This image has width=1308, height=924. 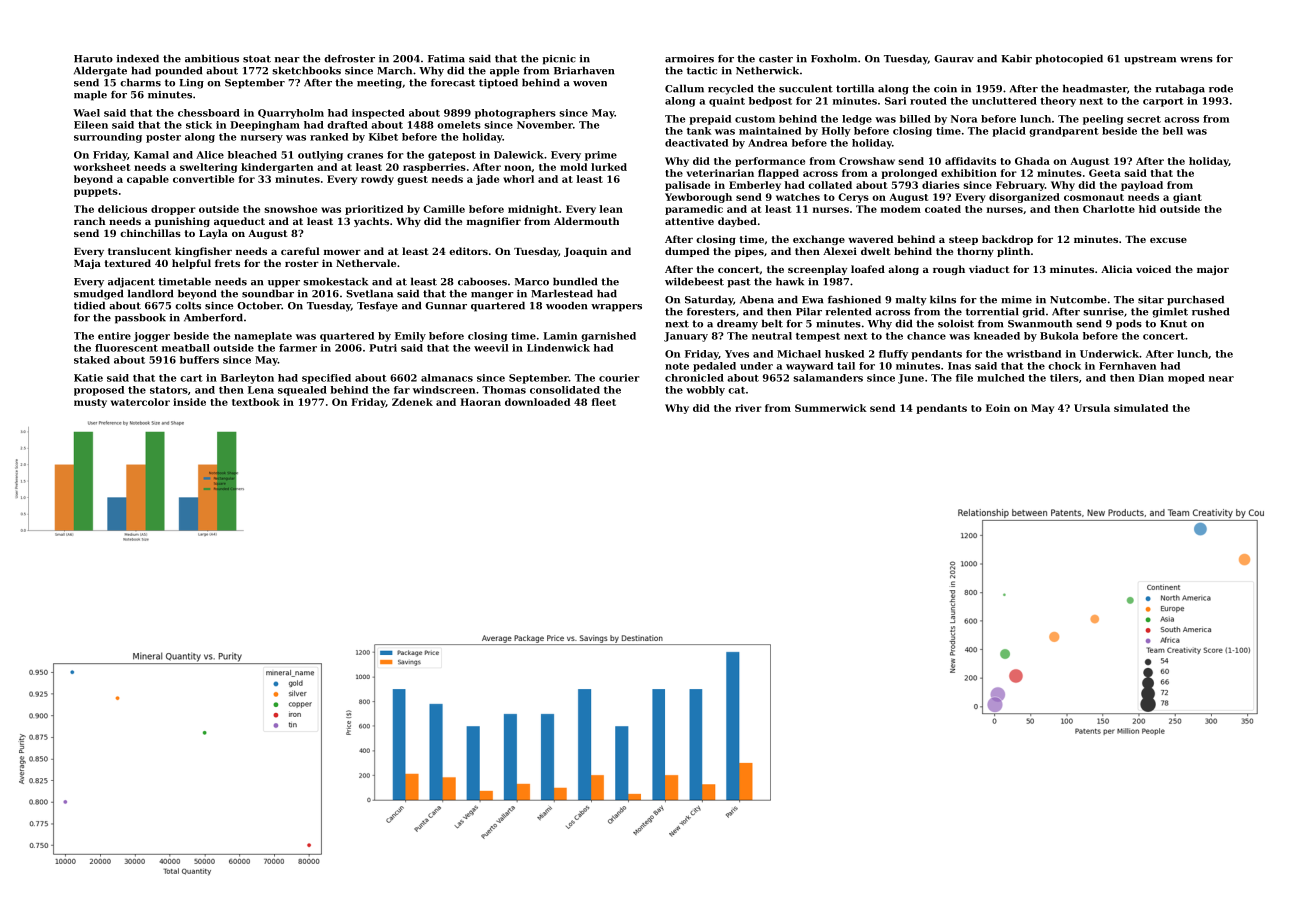 What do you see at coordinates (1210, 311) in the image?
I see `rushed` at bounding box center [1210, 311].
